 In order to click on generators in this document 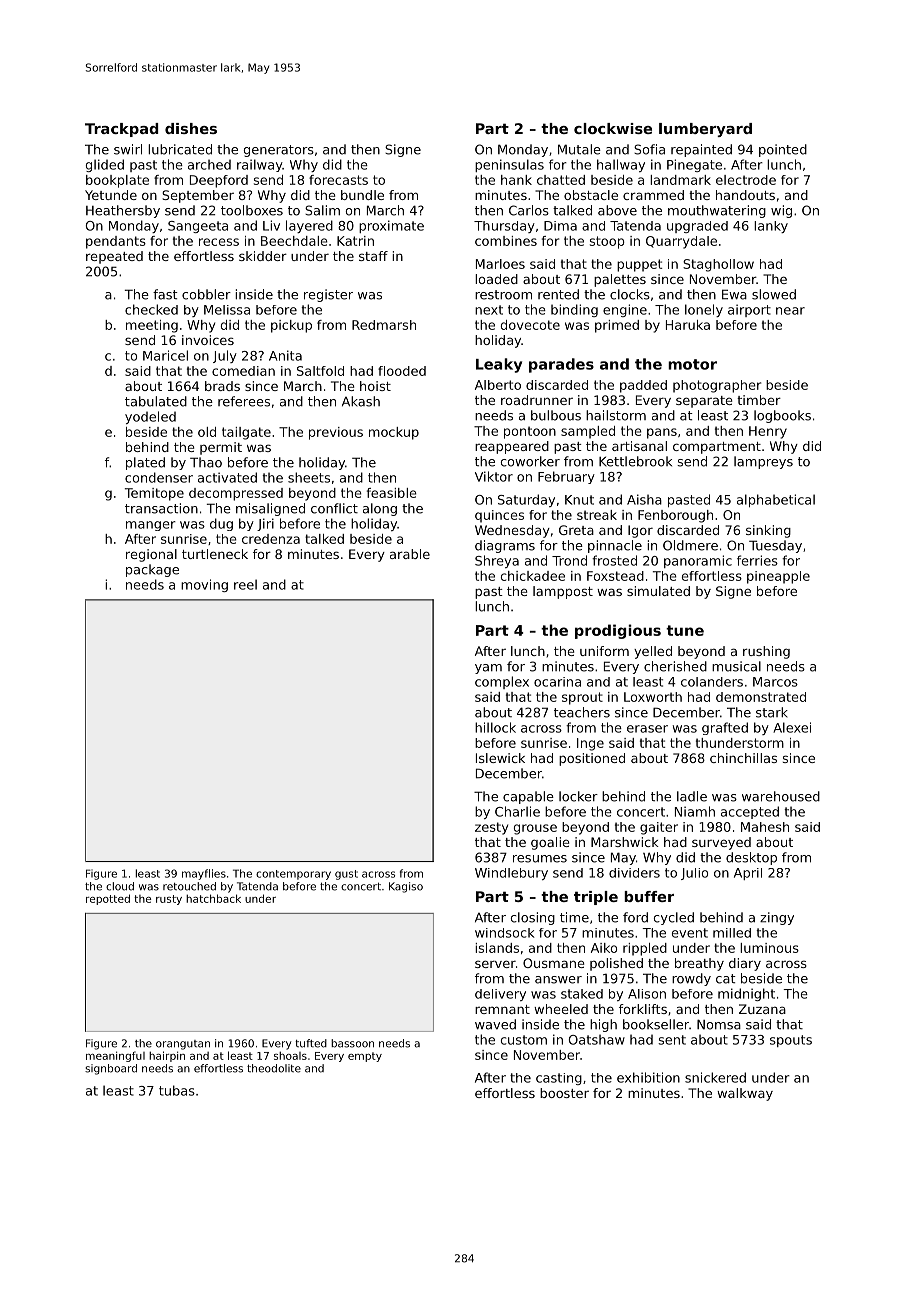, I will do `click(279, 151)`.
